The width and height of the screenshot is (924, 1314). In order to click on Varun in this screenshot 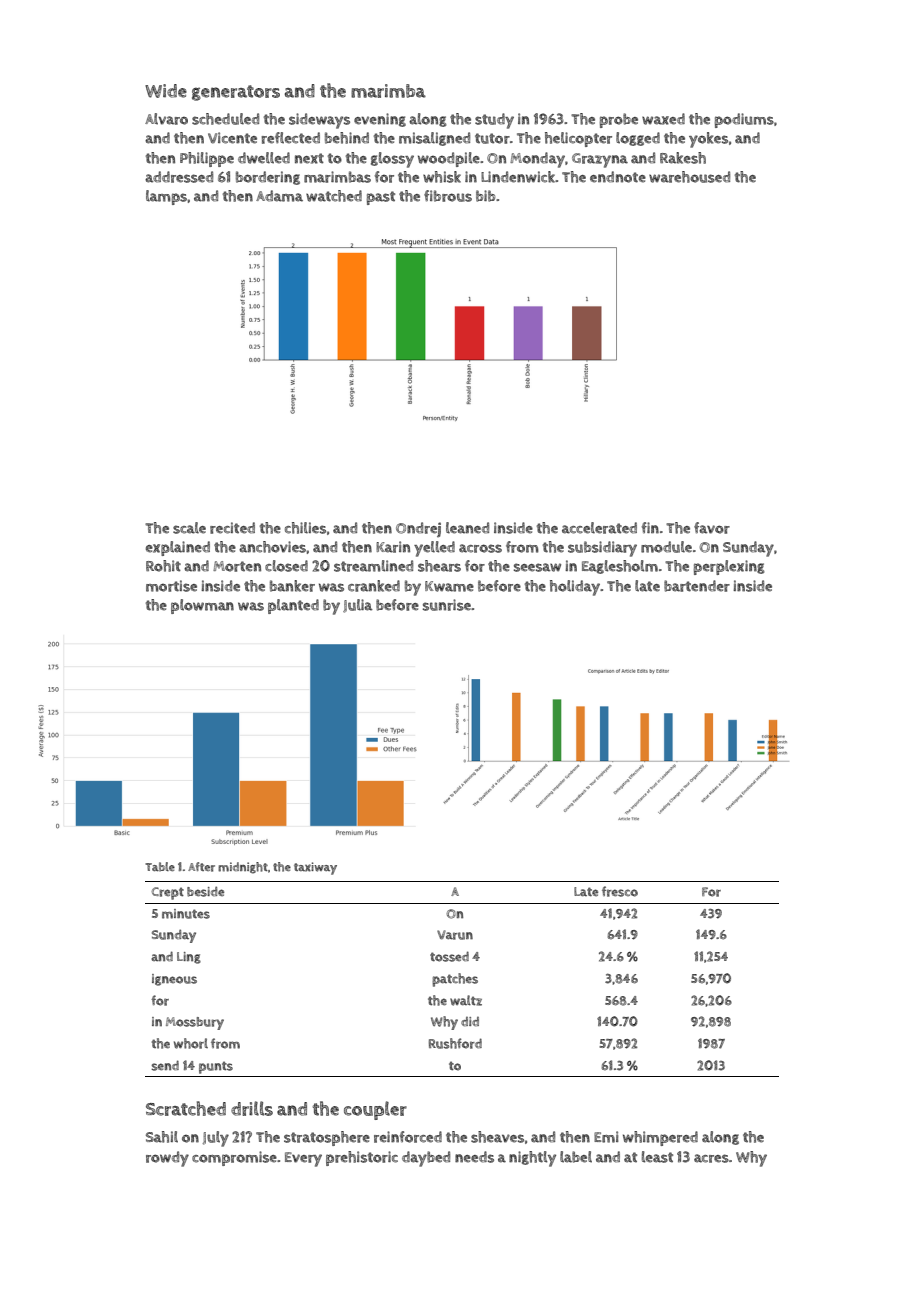, I will do `click(455, 935)`.
